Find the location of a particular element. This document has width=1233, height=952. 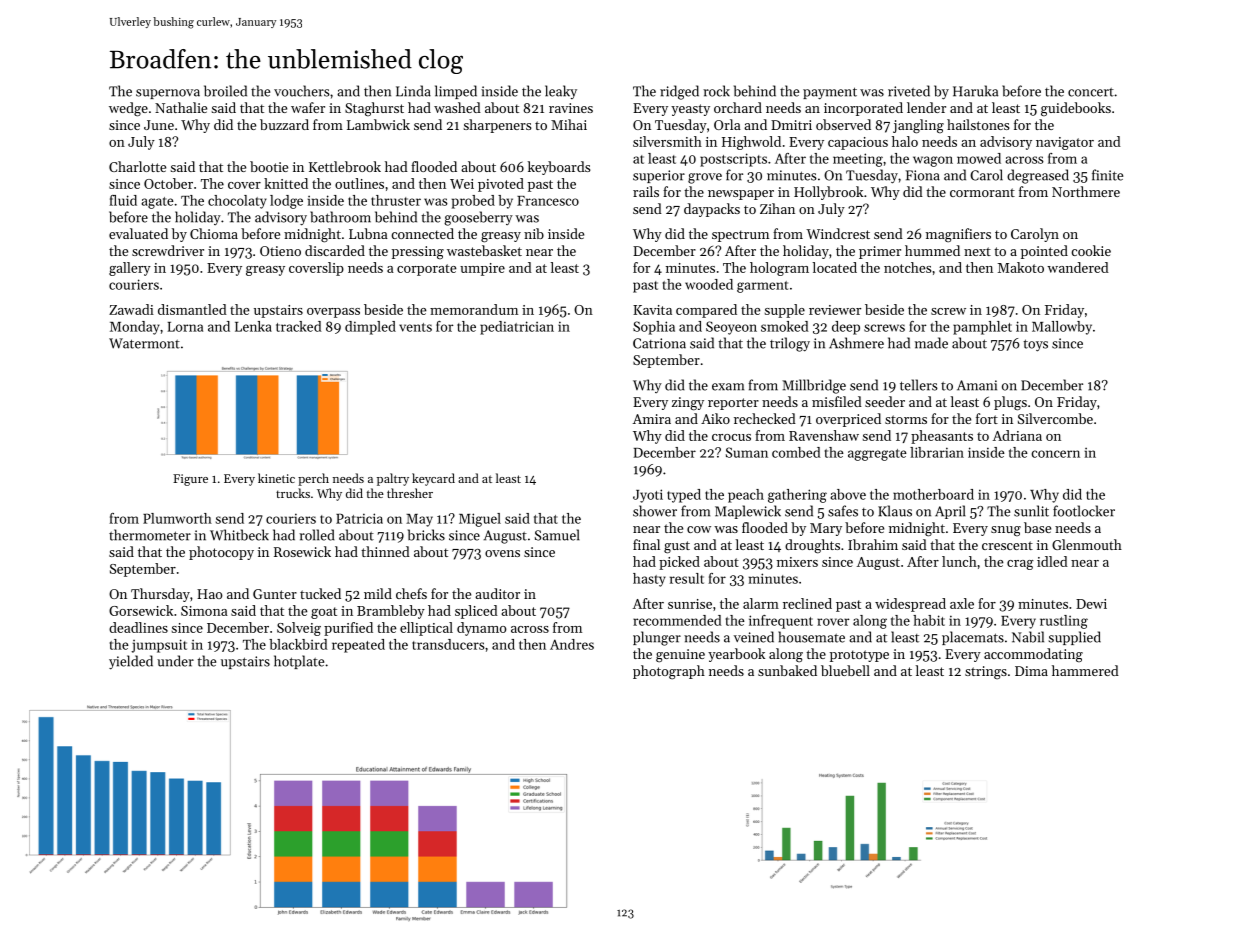

Nathalie is located at coordinates (181, 107).
